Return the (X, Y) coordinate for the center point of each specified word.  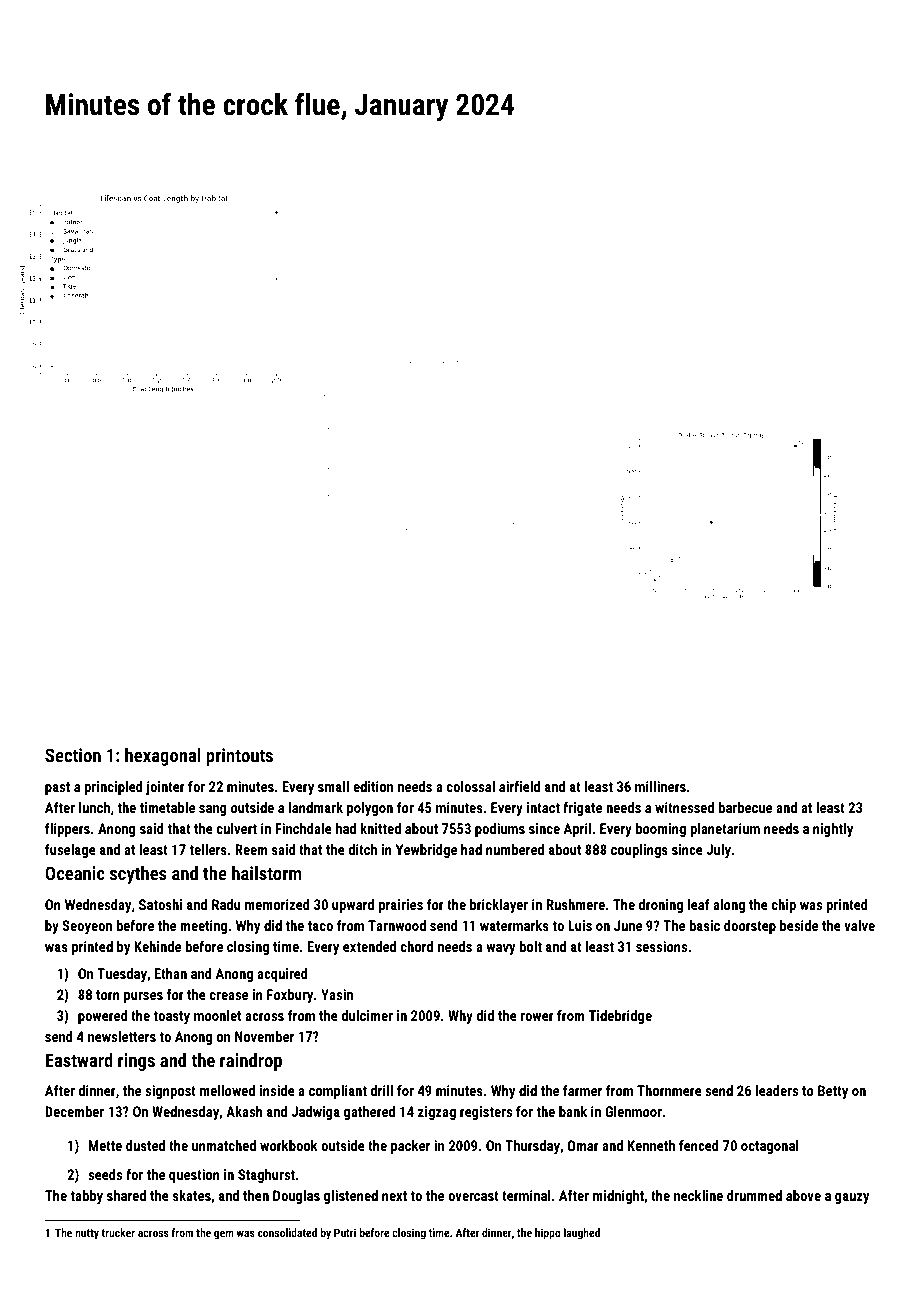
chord (417, 946)
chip (784, 906)
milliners (660, 786)
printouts (239, 757)
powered (103, 1017)
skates (192, 1195)
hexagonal (163, 757)
